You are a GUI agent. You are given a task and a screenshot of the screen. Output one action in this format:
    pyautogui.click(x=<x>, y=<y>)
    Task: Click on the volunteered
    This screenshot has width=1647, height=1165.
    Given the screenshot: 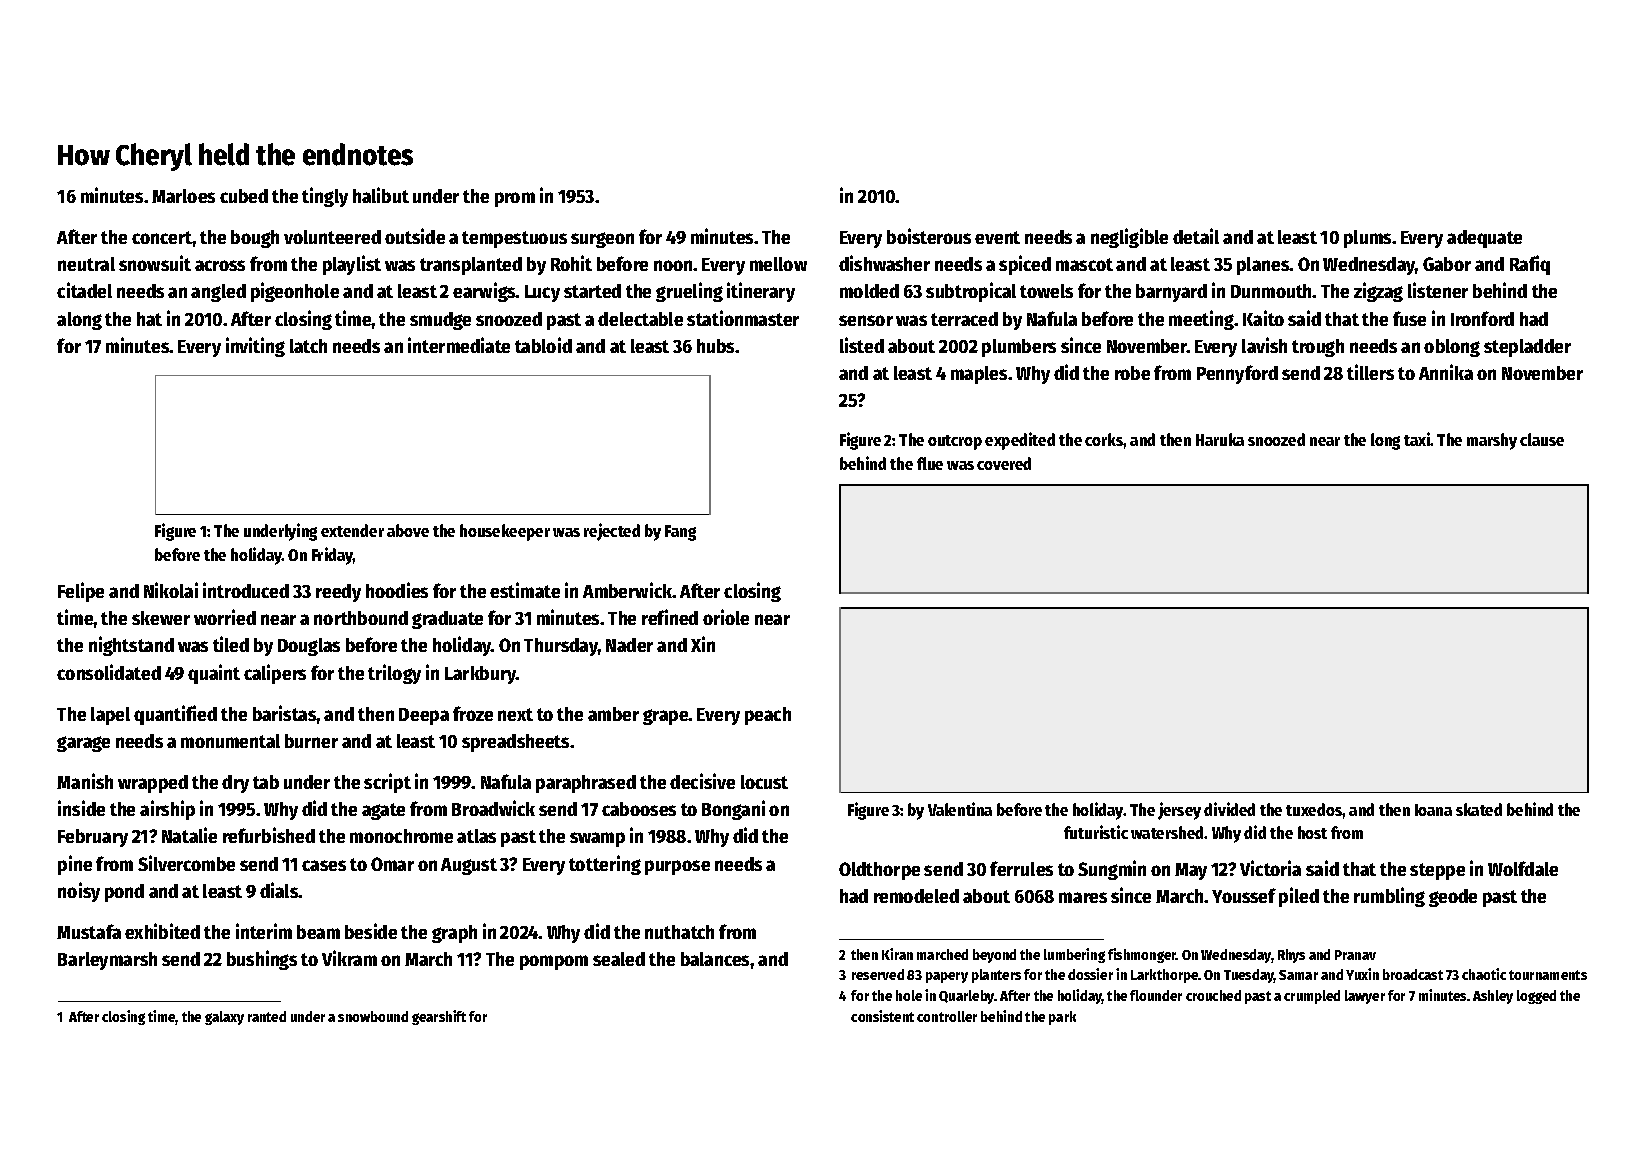 What is the action you would take?
    pyautogui.click(x=332, y=237)
